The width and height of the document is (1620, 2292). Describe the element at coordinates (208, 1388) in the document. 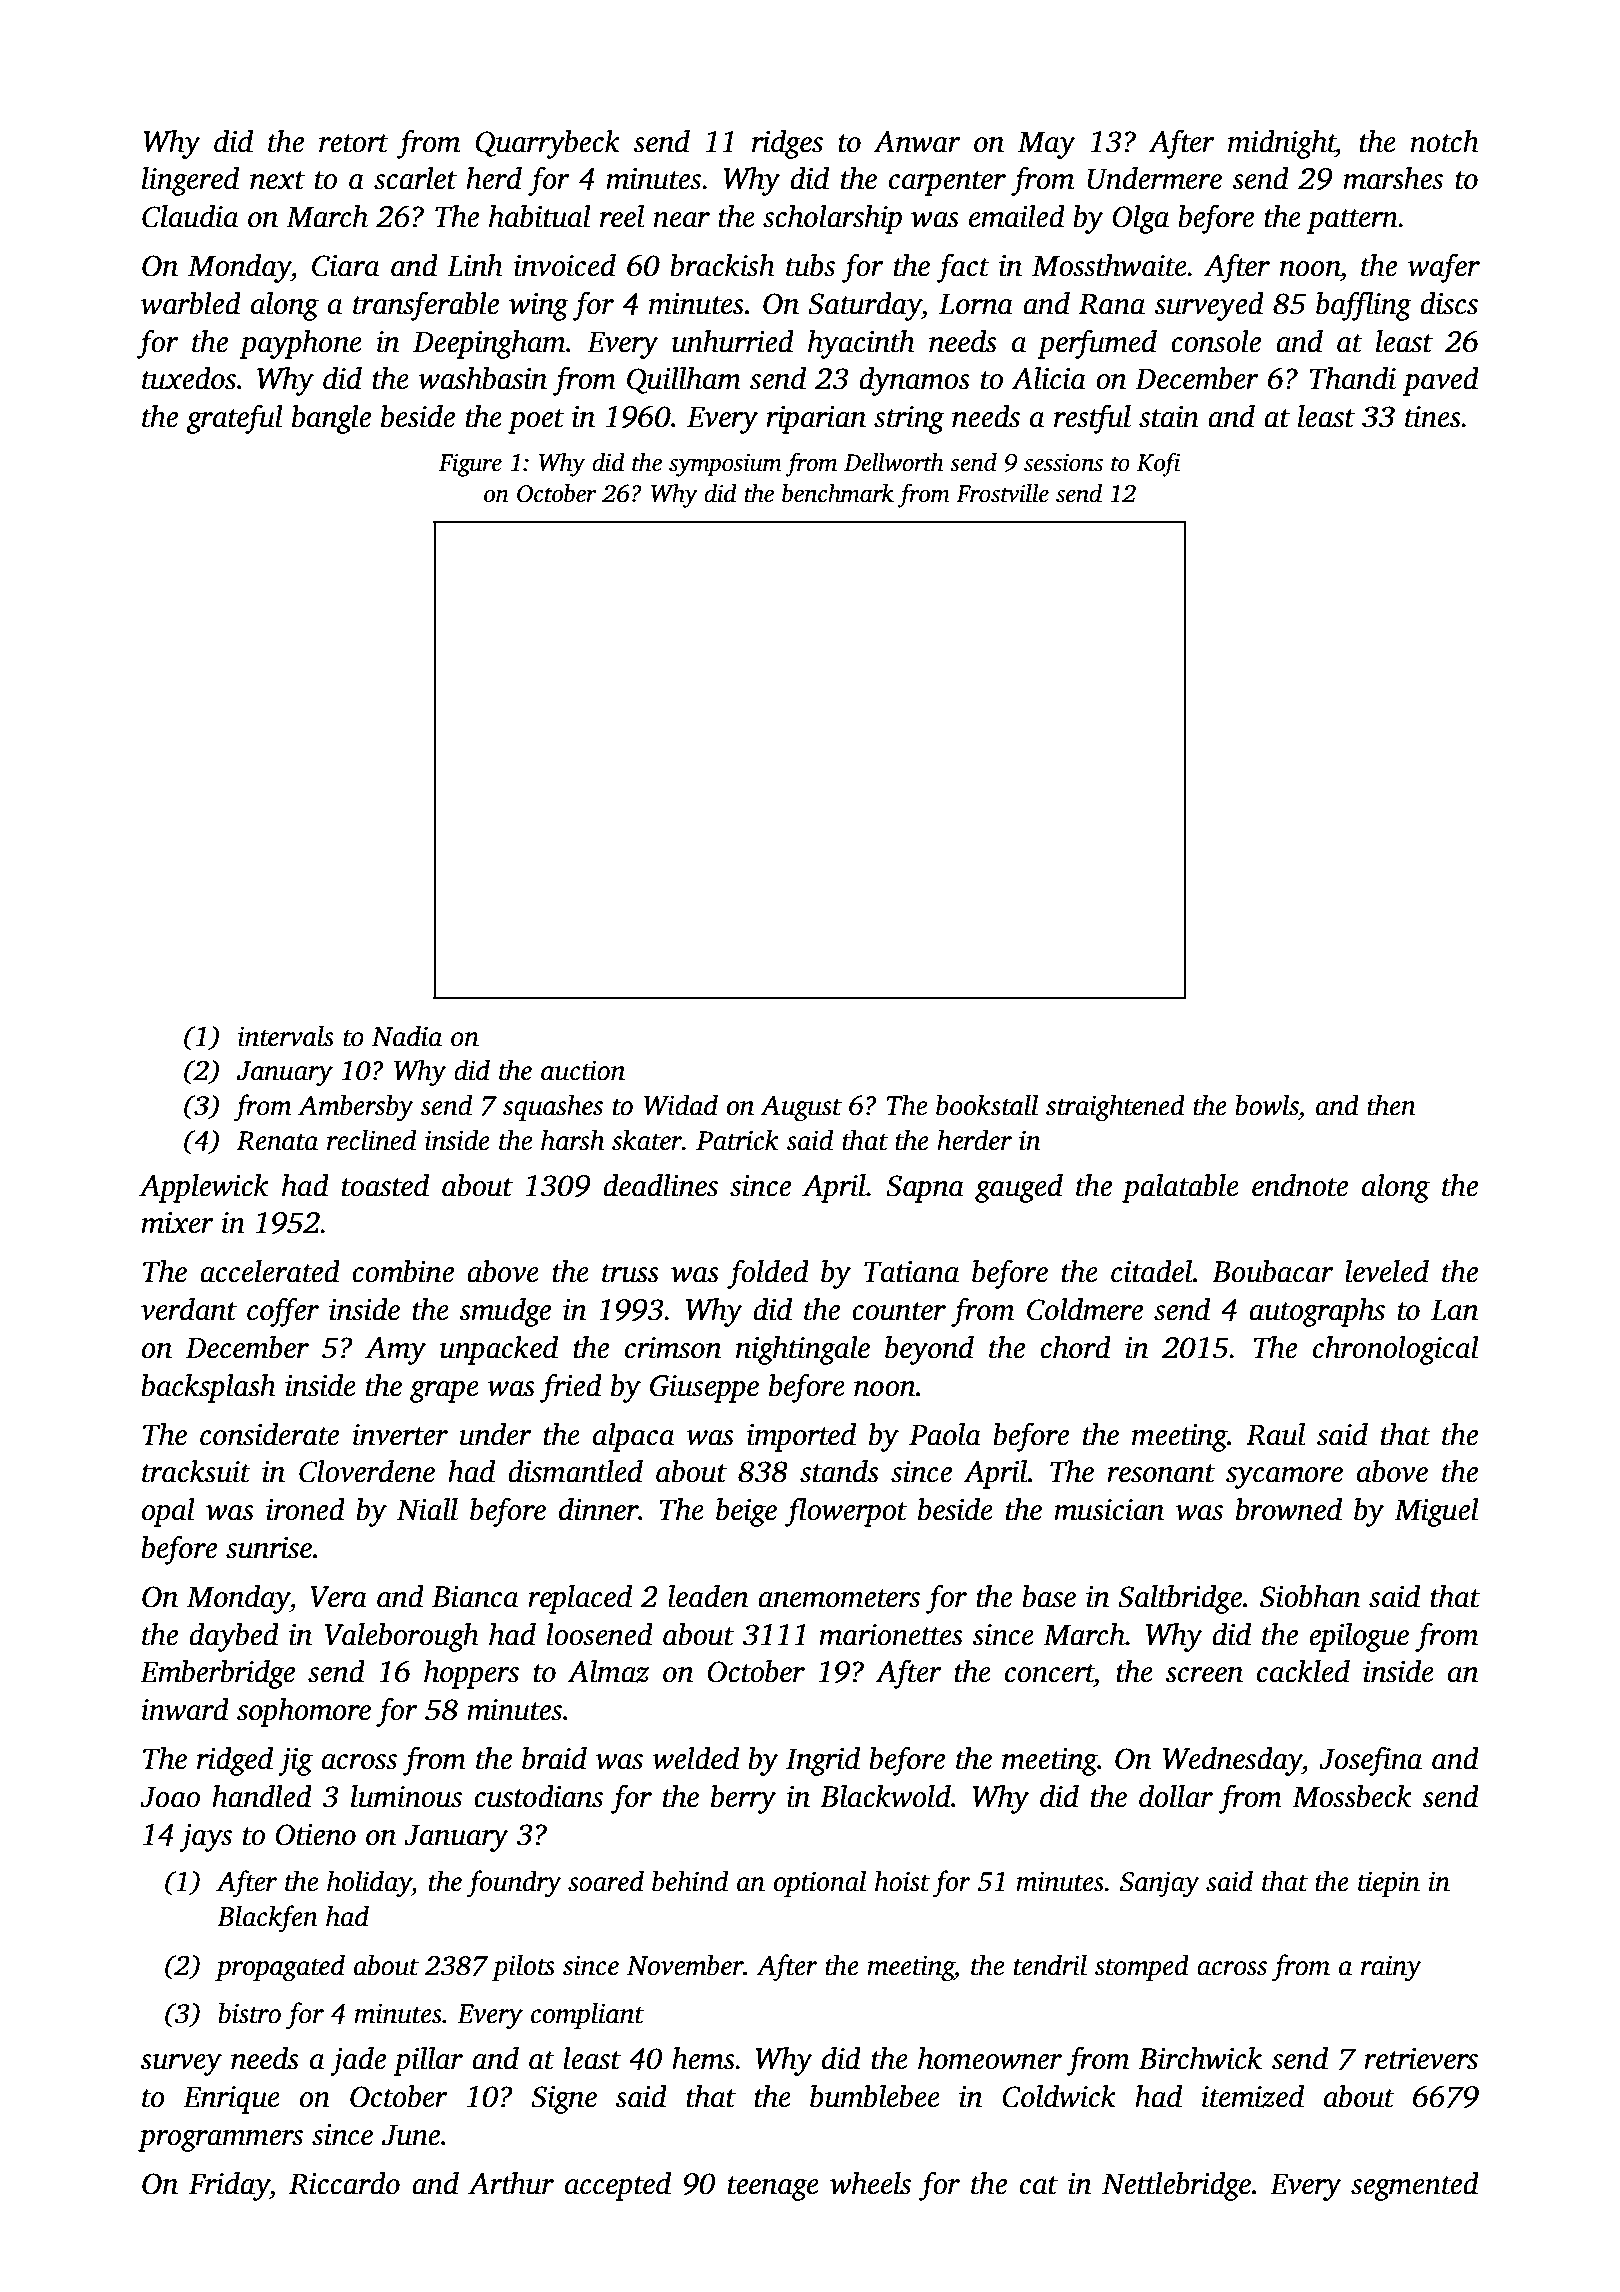

I see `backsplash` at that location.
